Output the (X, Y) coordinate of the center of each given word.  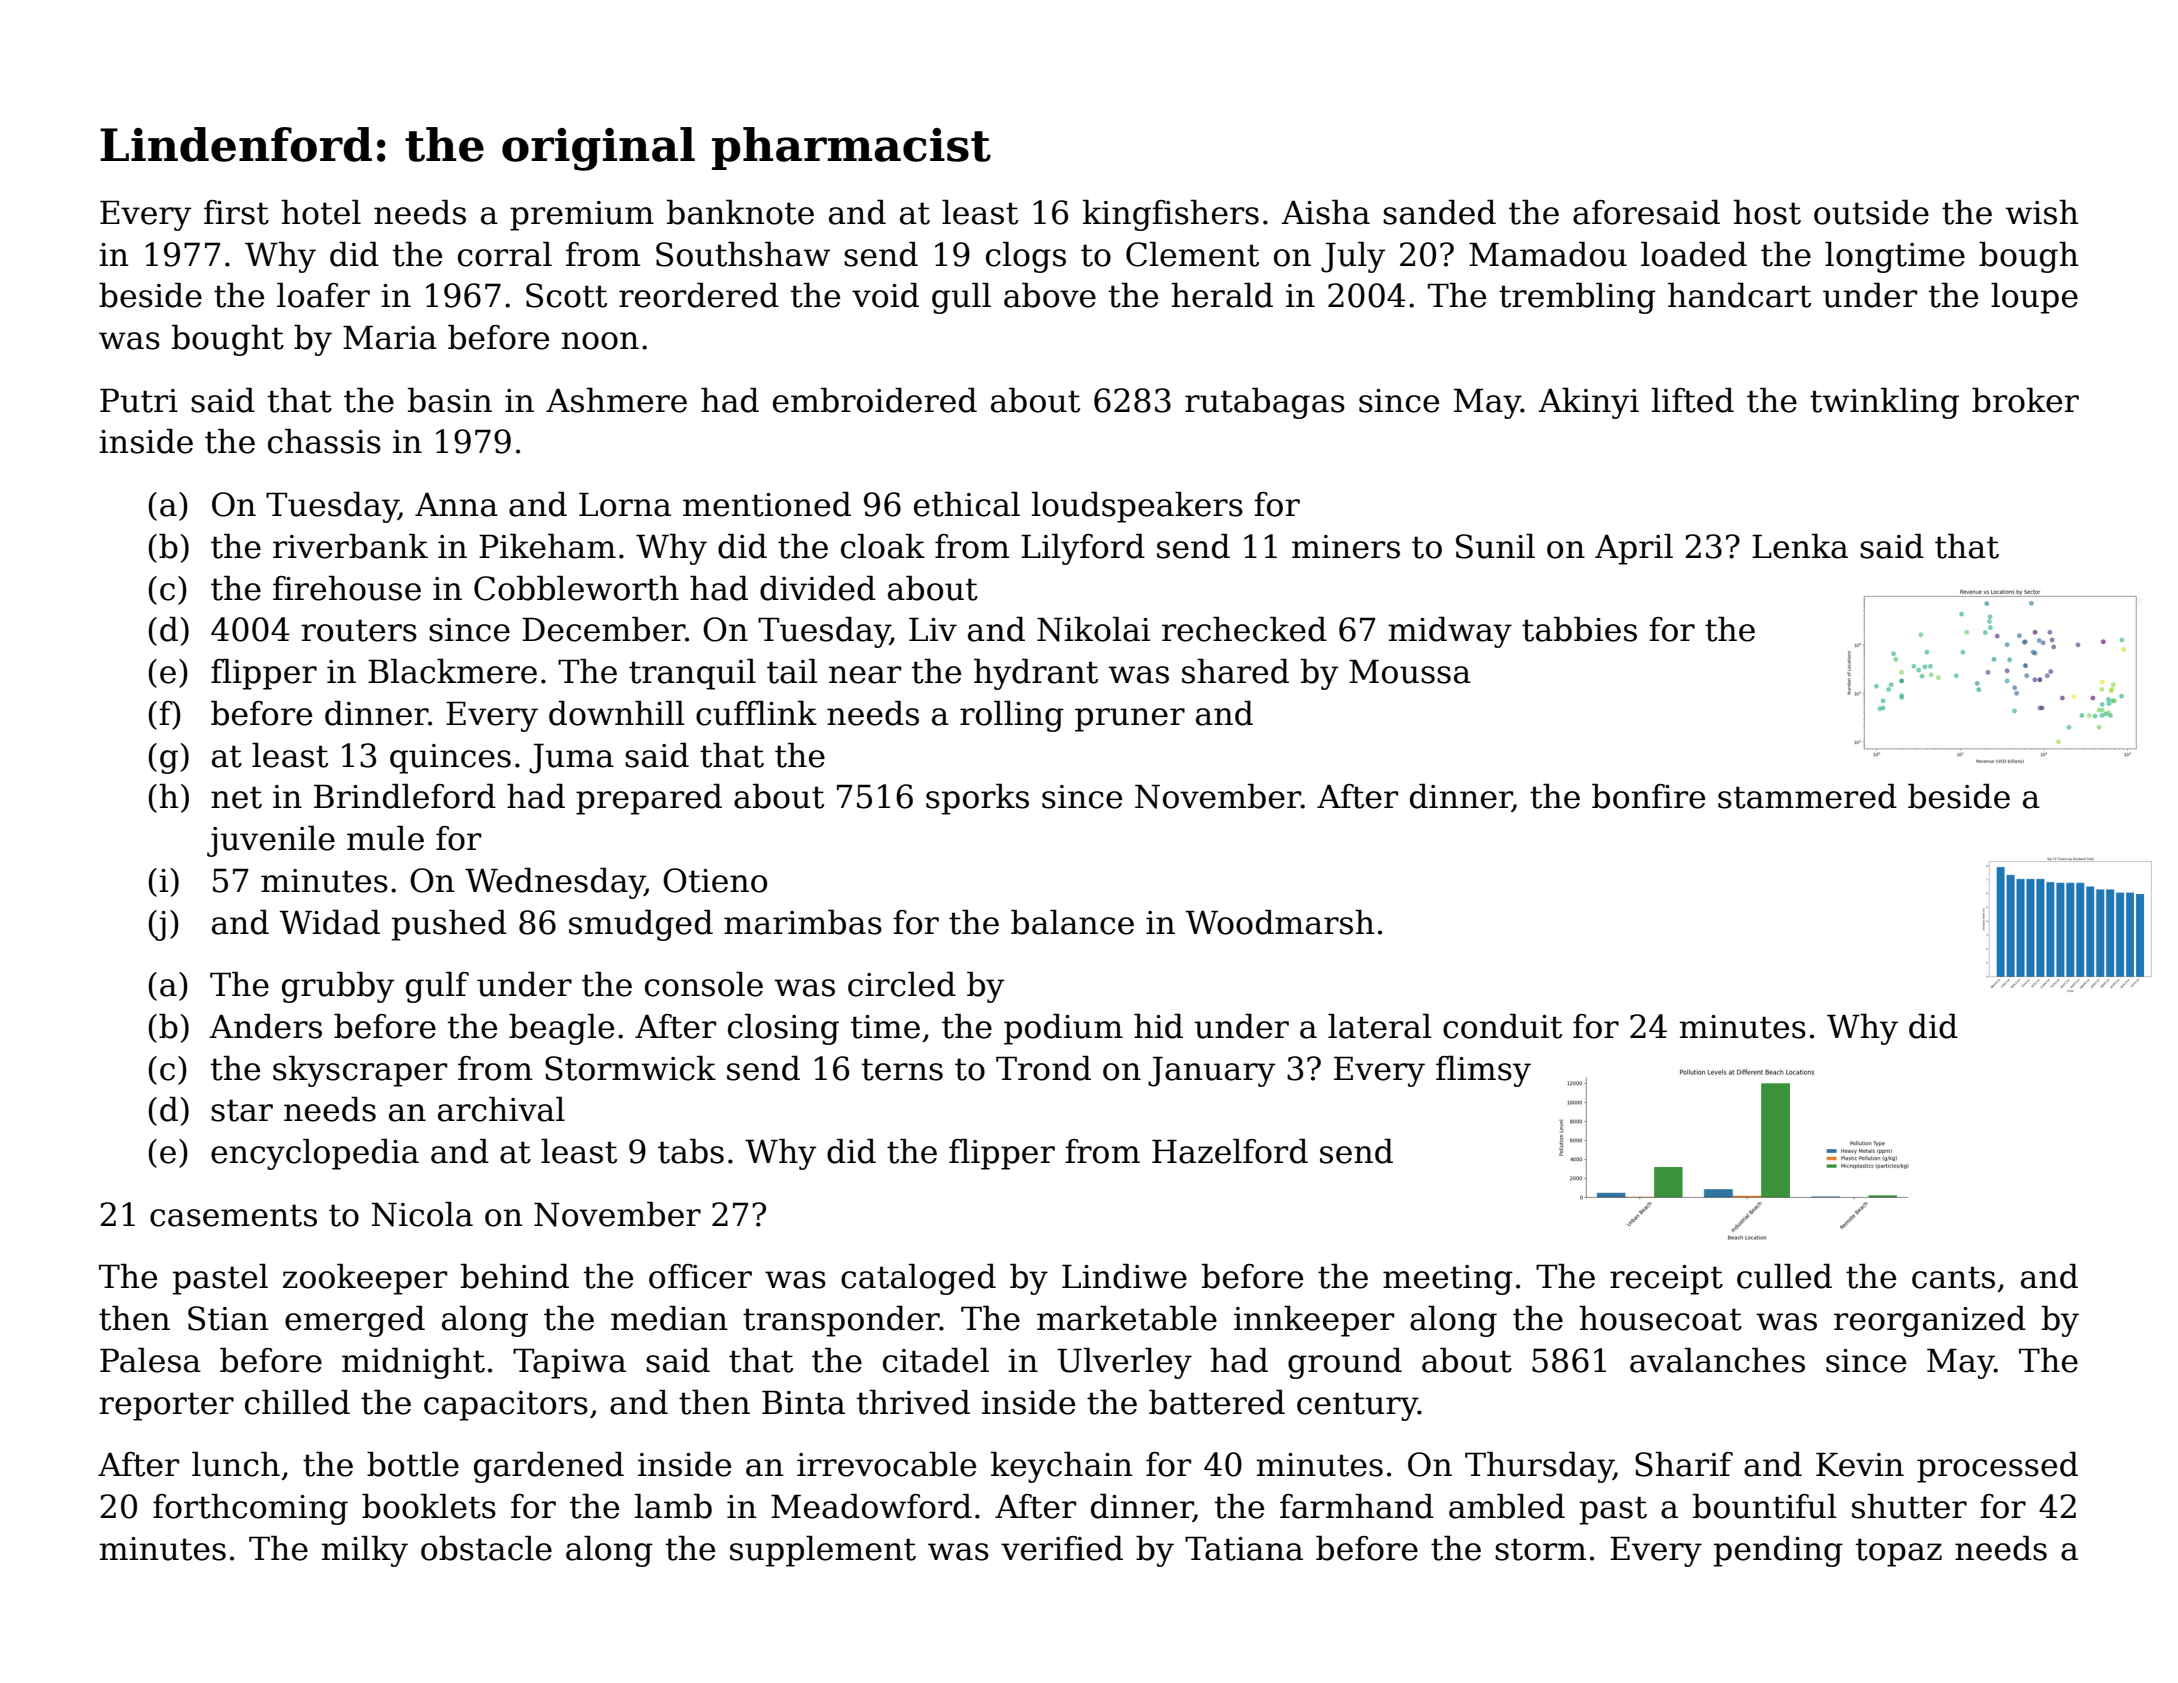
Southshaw (743, 254)
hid (1158, 1026)
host (1767, 212)
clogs (1026, 257)
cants (1953, 1277)
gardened (549, 1467)
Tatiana (1244, 1548)
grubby (338, 987)
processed (1997, 1467)
